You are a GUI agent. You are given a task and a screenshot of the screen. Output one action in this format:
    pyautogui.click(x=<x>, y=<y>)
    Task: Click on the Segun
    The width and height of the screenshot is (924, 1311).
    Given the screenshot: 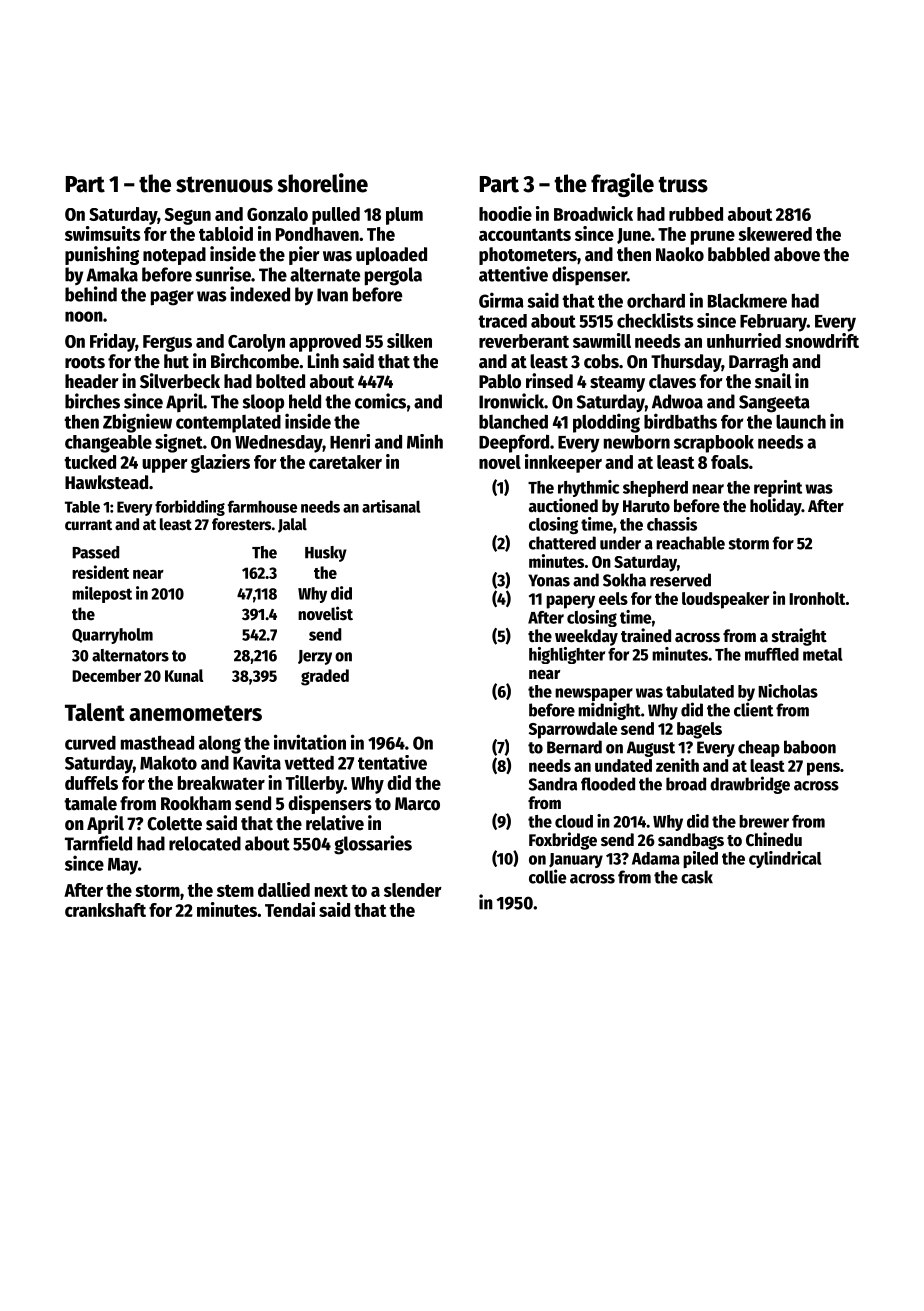 What is the action you would take?
    pyautogui.click(x=188, y=216)
